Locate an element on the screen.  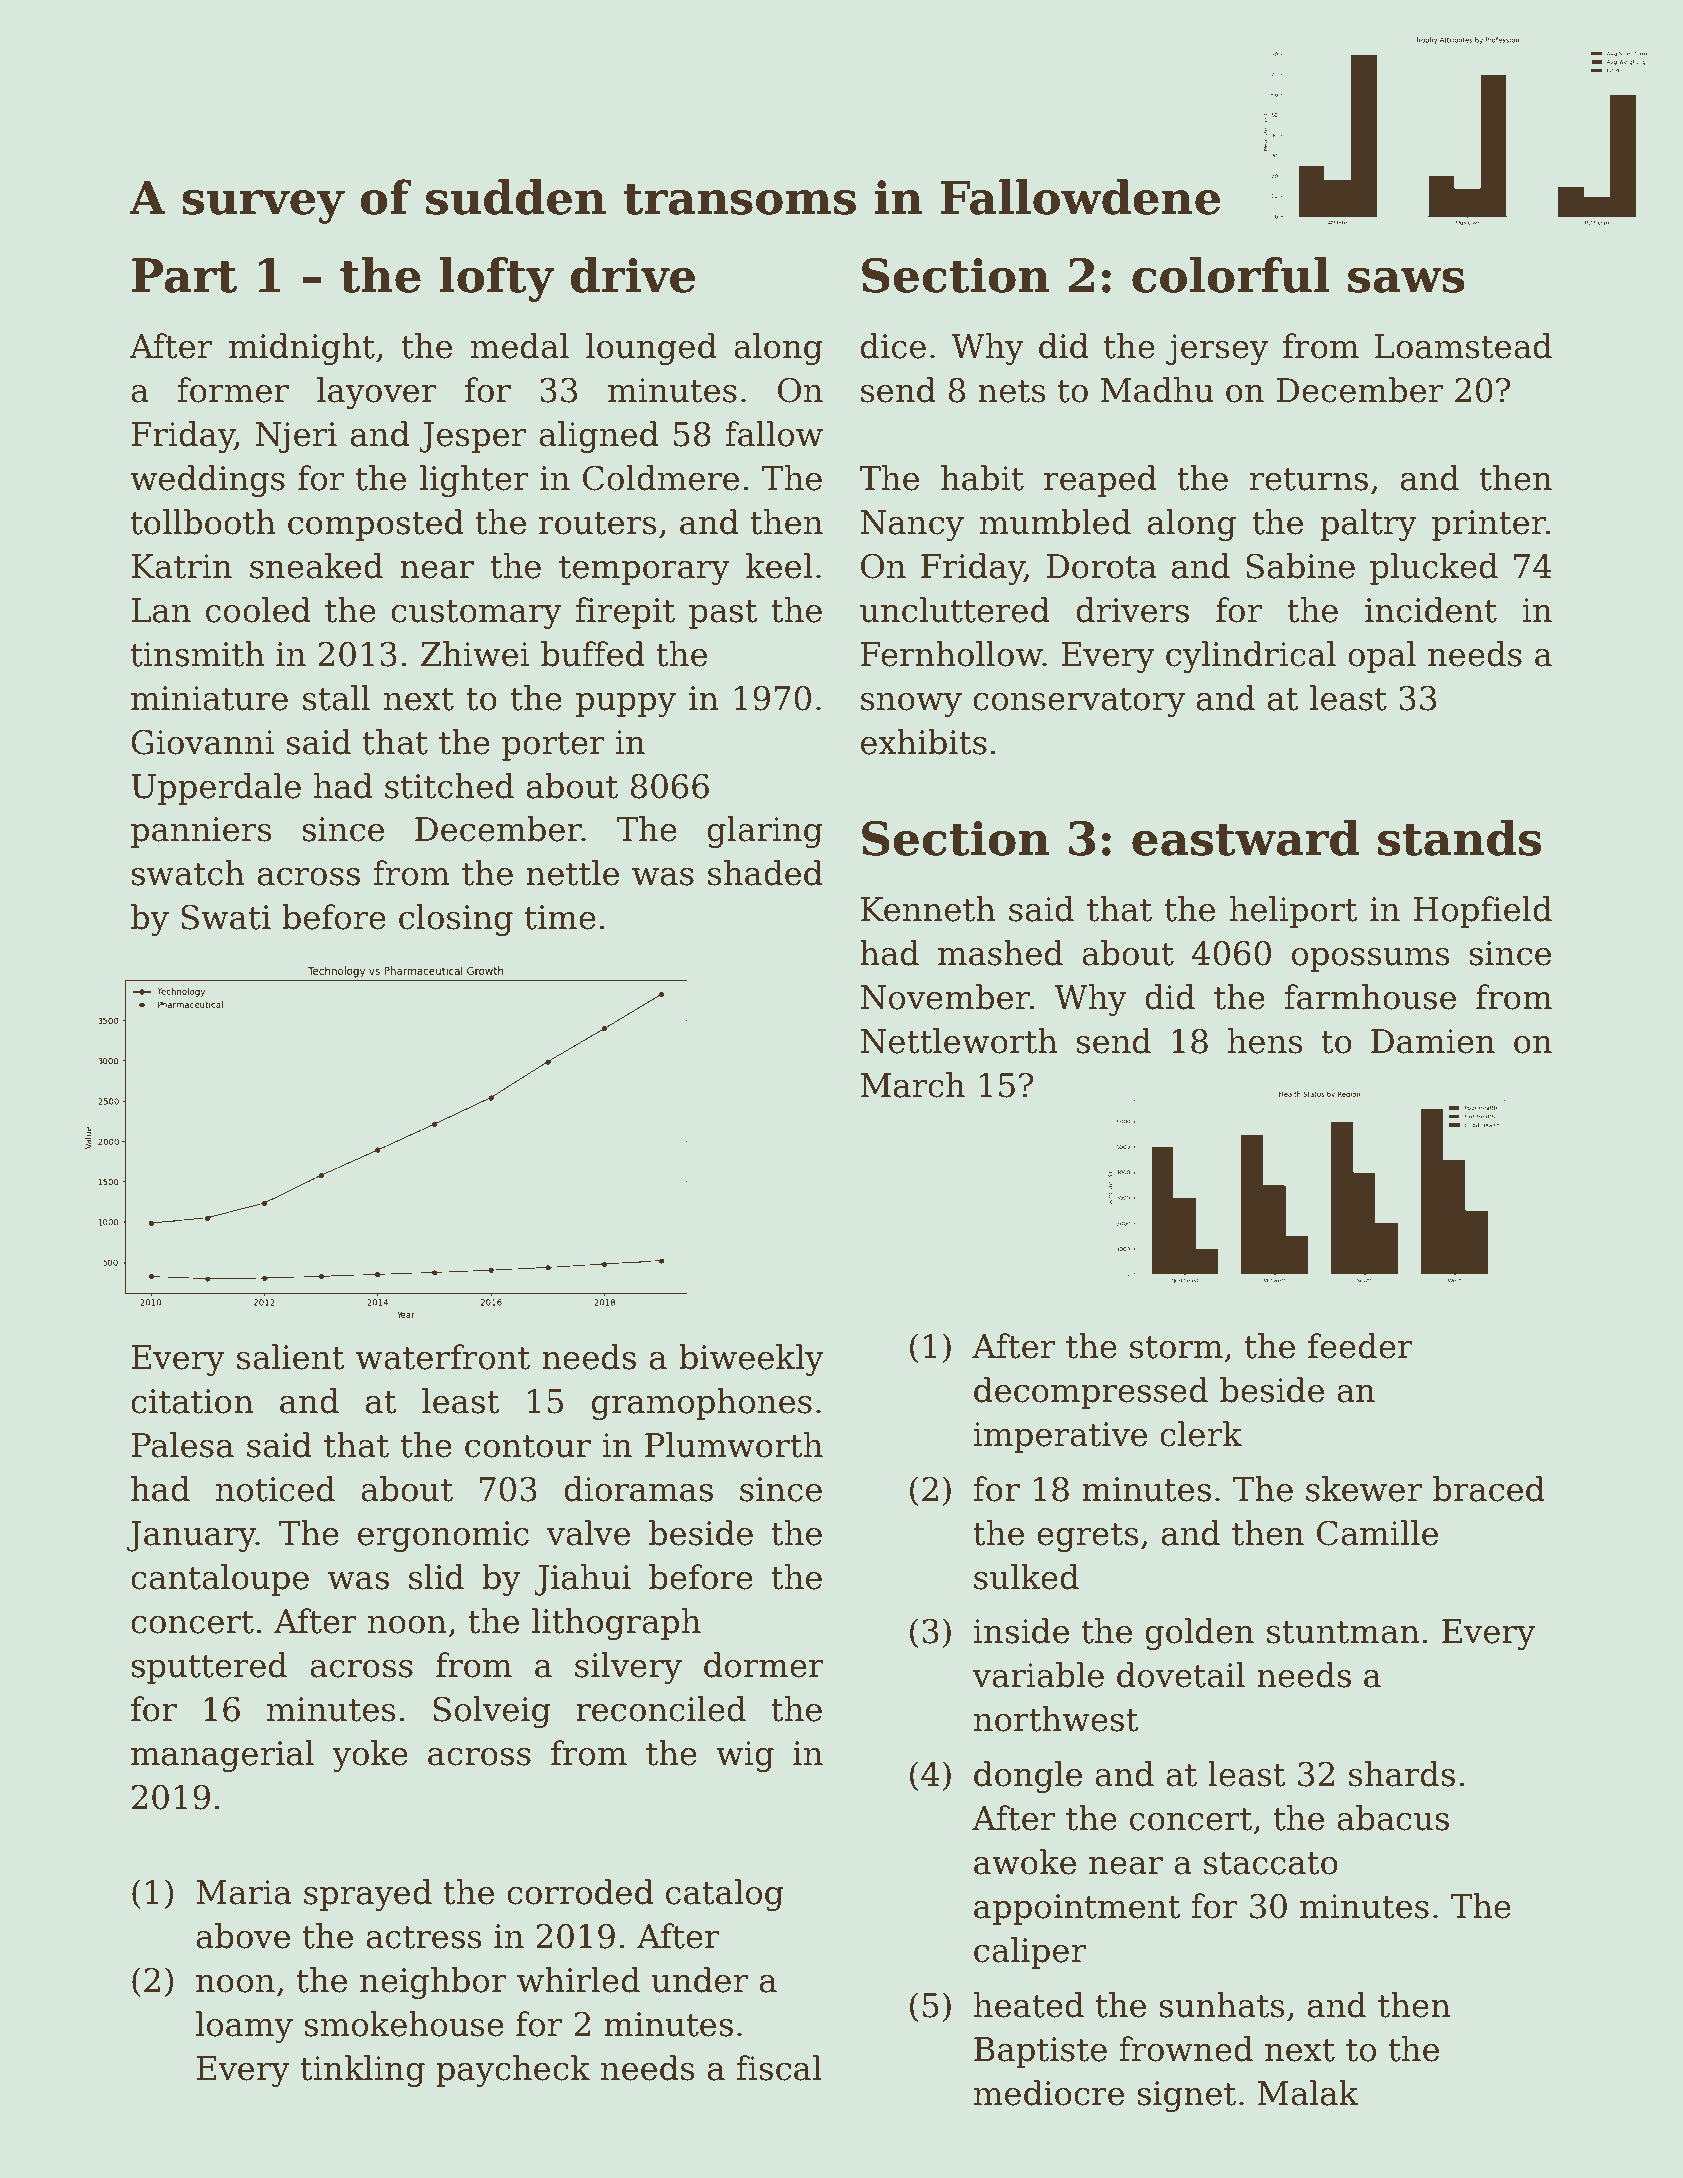
stuntman is located at coordinates (1343, 1632).
